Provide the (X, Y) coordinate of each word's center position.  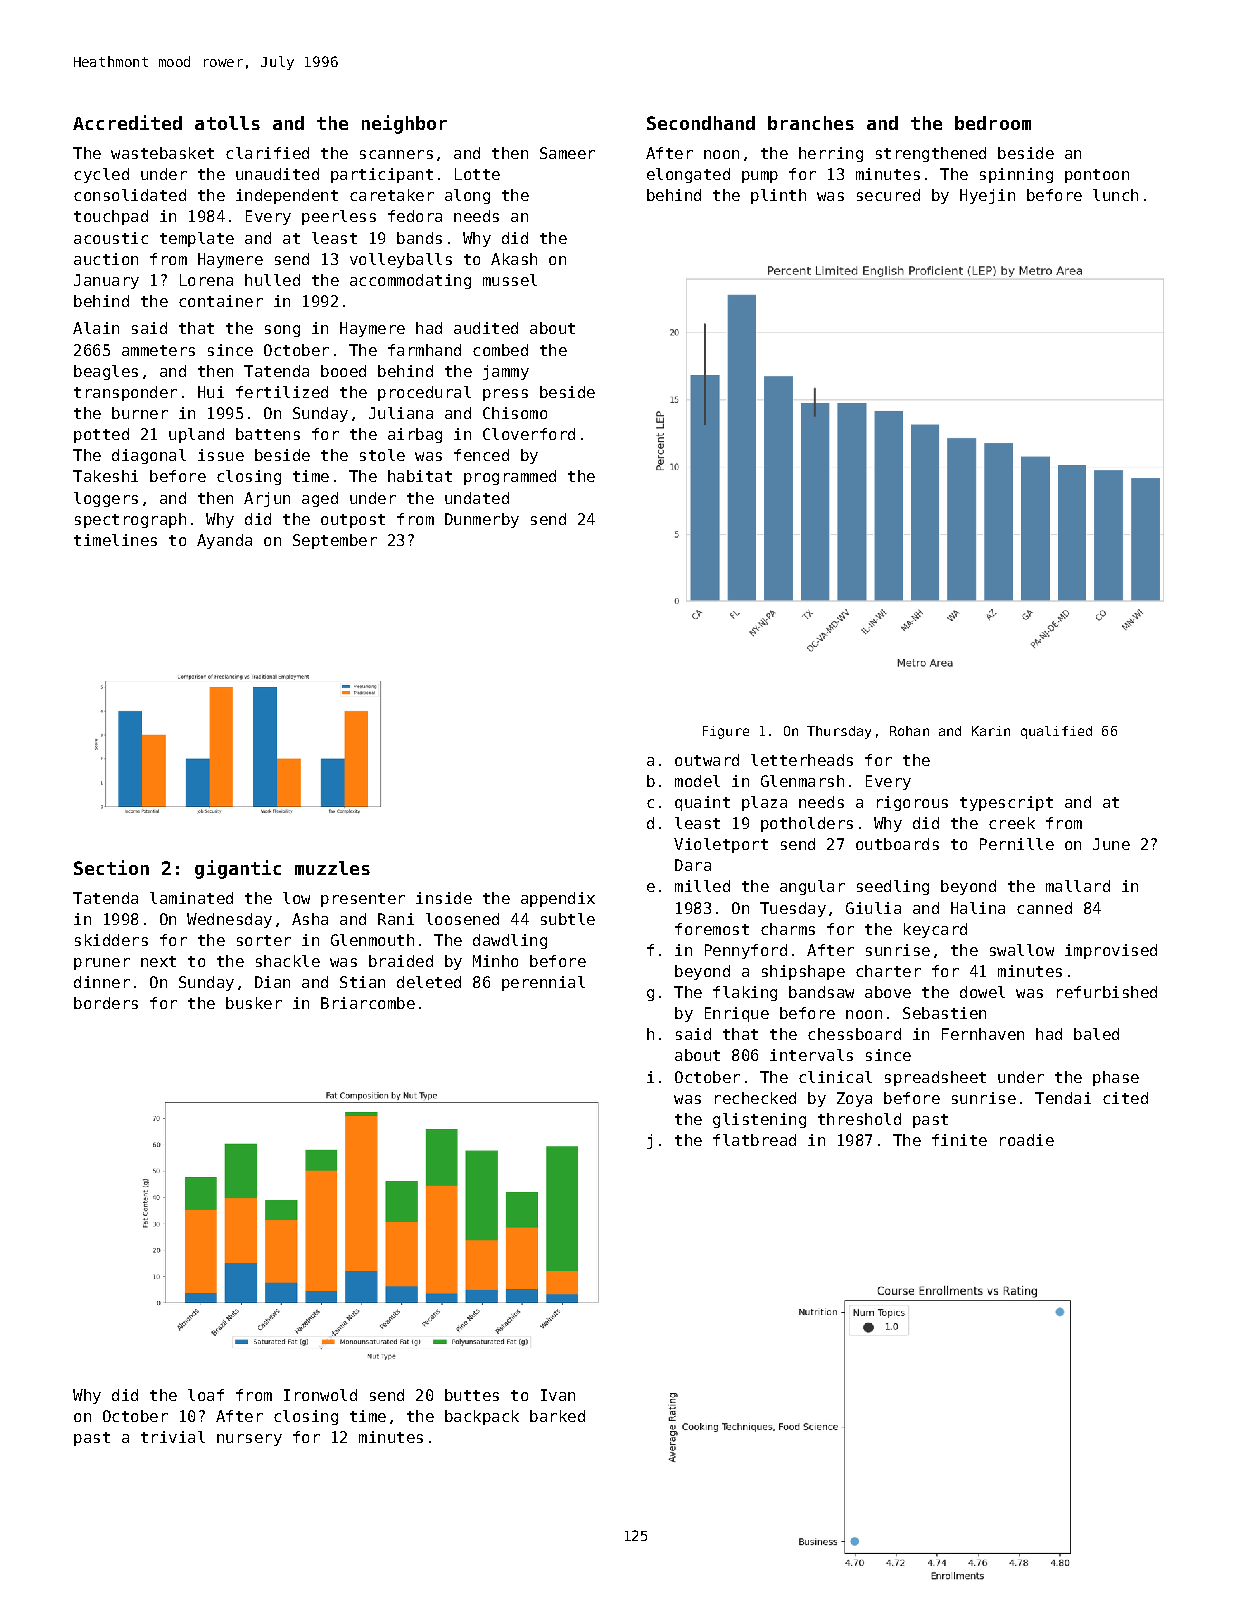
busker (254, 1003)
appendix (558, 899)
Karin (991, 731)
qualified (1056, 732)
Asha (310, 919)
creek (1012, 823)
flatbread (754, 1140)
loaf (206, 1395)
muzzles (332, 868)
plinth (778, 196)
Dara (693, 865)
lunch (1115, 195)
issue (221, 455)
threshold (859, 1119)
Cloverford (529, 434)
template (197, 239)
